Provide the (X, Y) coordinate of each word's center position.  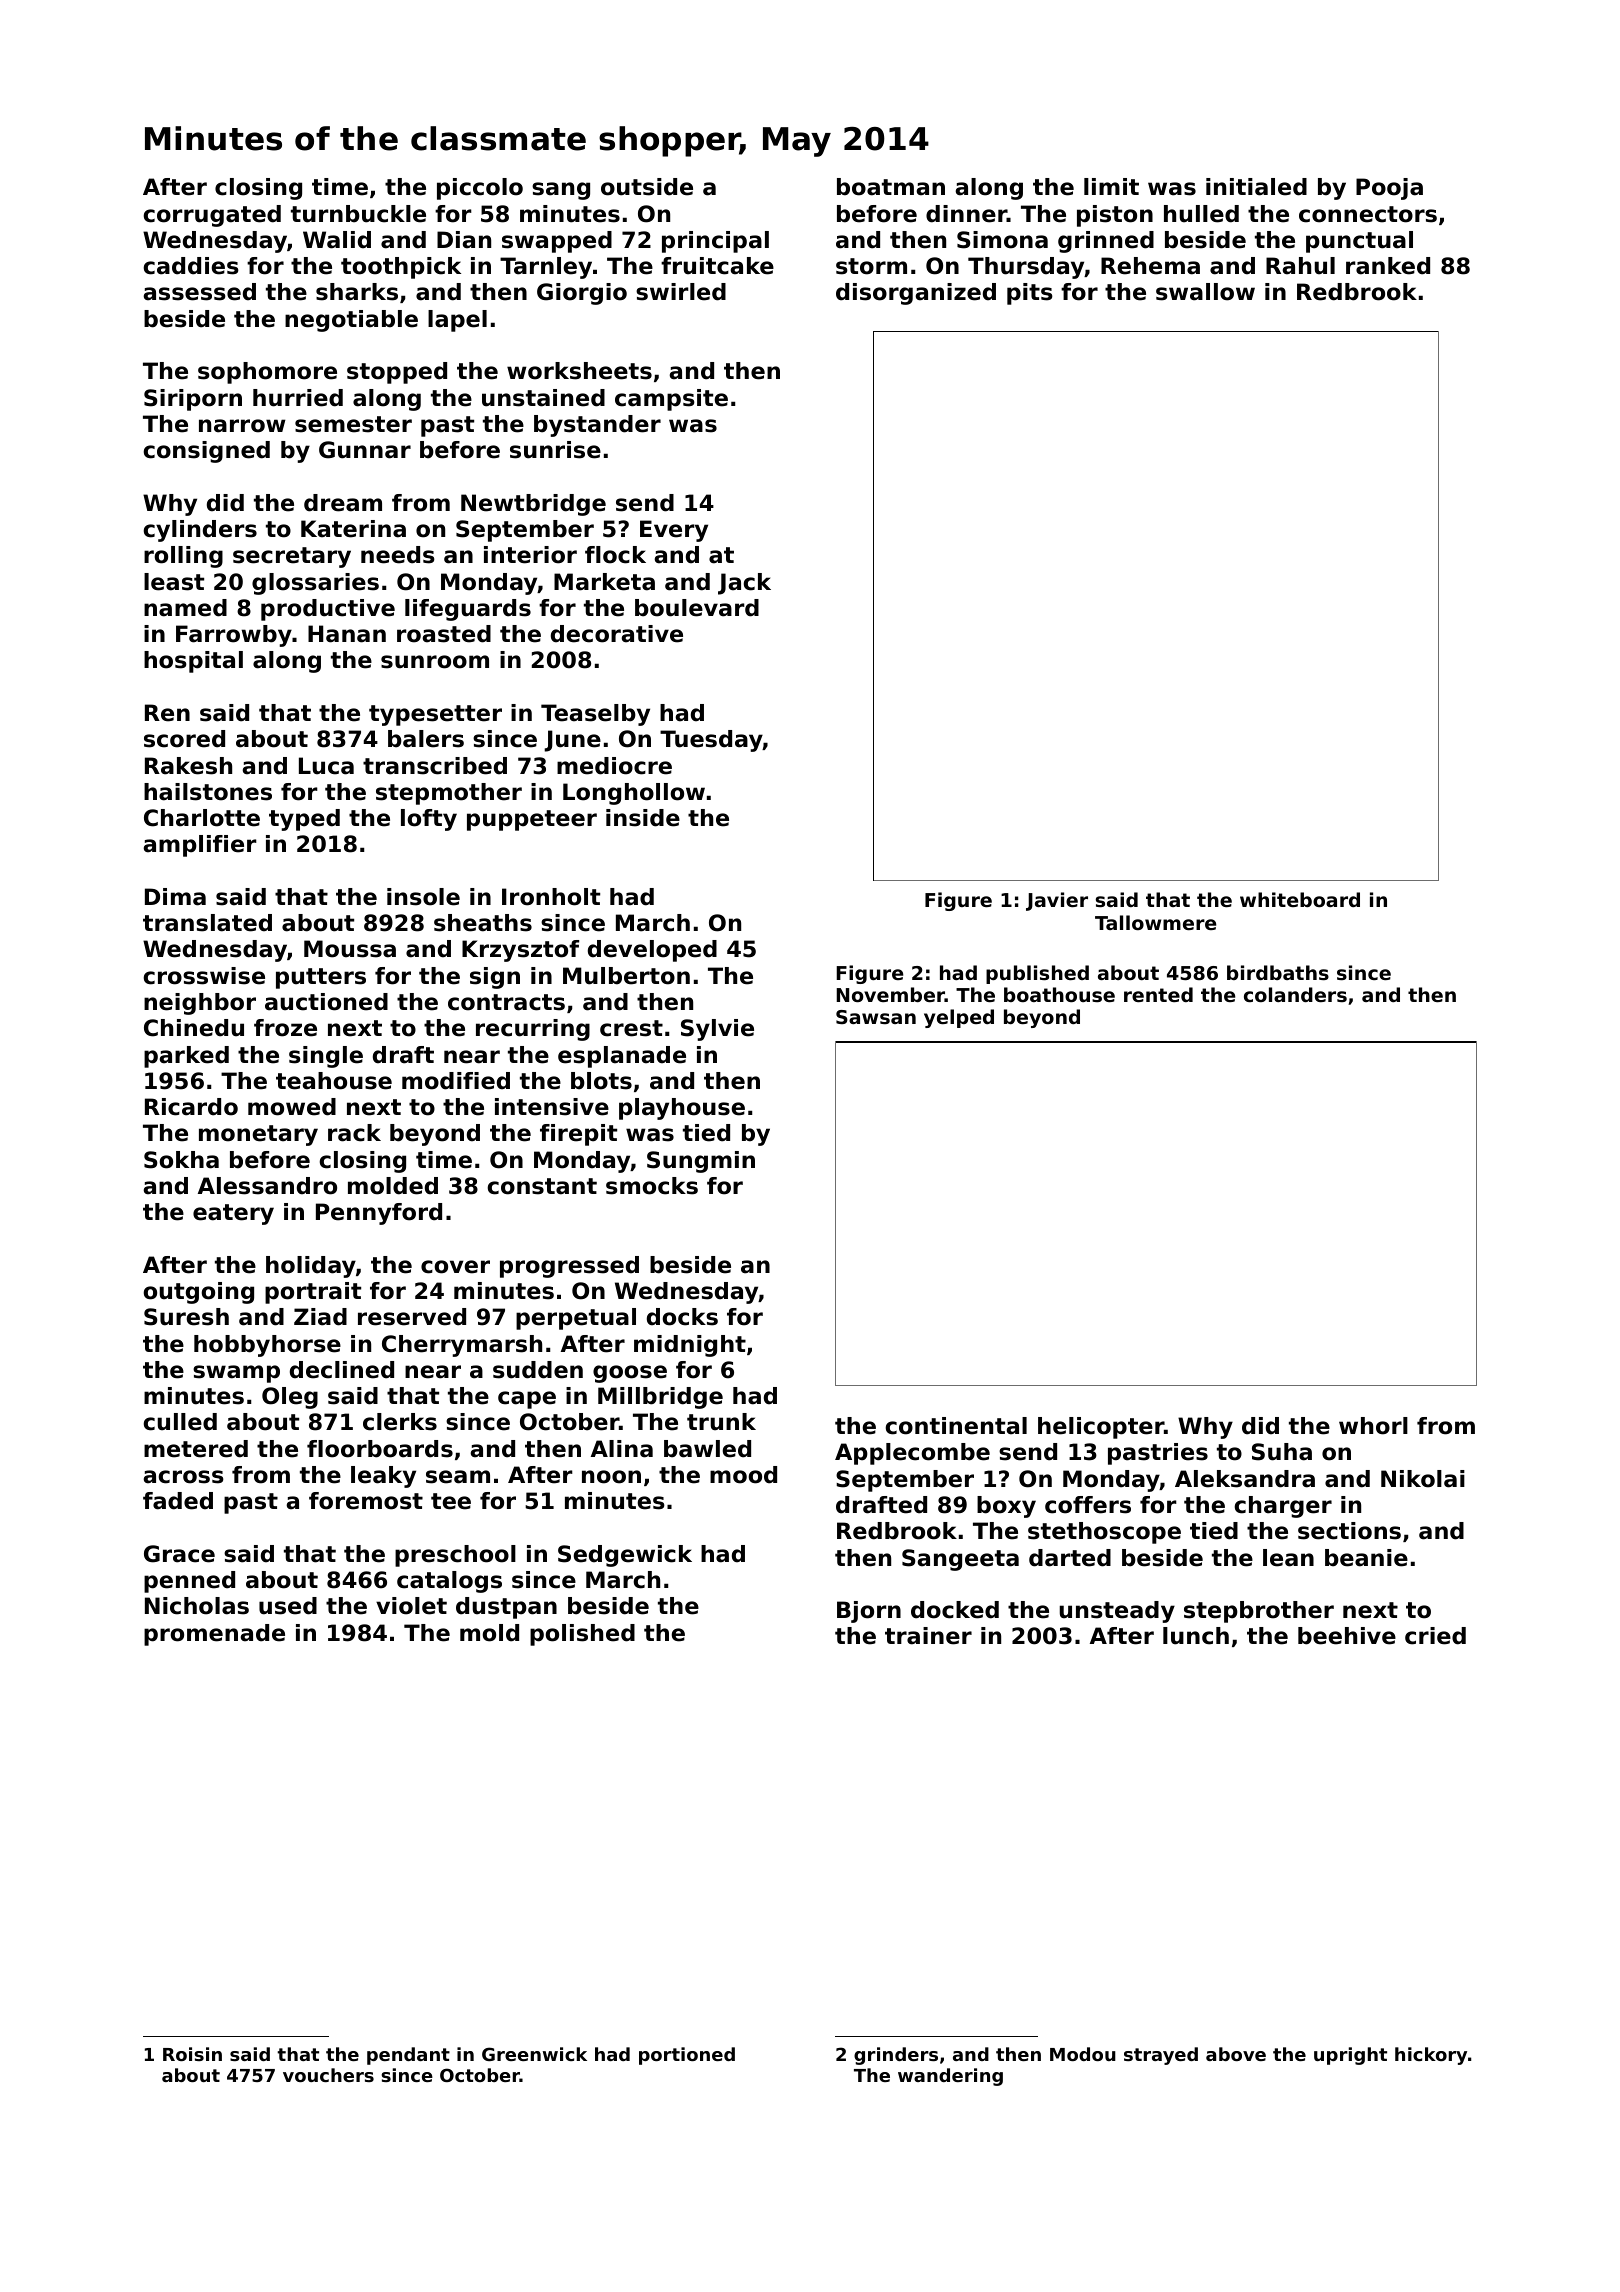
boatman (891, 187)
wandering (950, 2077)
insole (423, 897)
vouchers (328, 2075)
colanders (1295, 994)
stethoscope (1104, 1533)
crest (631, 1028)
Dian (464, 240)
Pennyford (379, 1214)
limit (1111, 186)
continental (956, 1426)
